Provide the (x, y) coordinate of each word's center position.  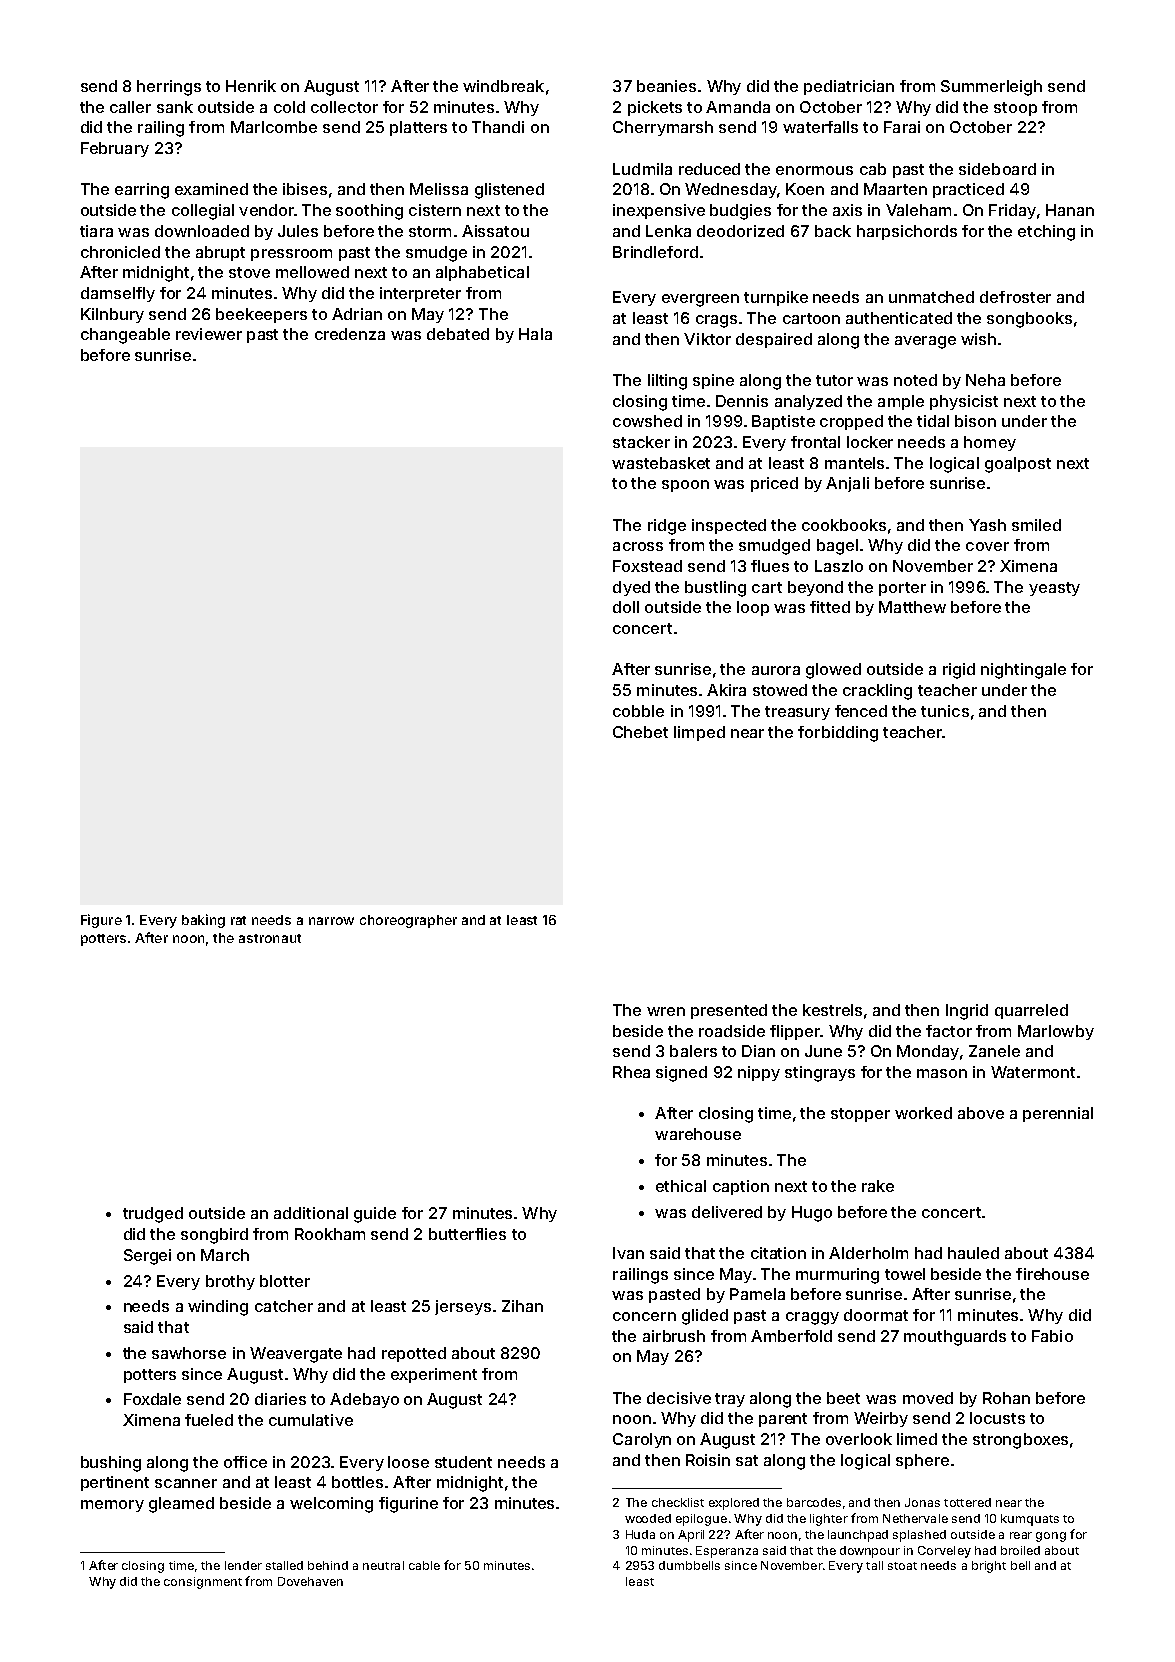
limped (699, 733)
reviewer (209, 334)
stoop (1015, 109)
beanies (666, 86)
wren (666, 1011)
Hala (535, 334)
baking (203, 921)
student (463, 1462)
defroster (1015, 297)
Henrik (251, 86)
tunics (945, 711)
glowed (833, 671)
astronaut (270, 938)
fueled (209, 1420)
